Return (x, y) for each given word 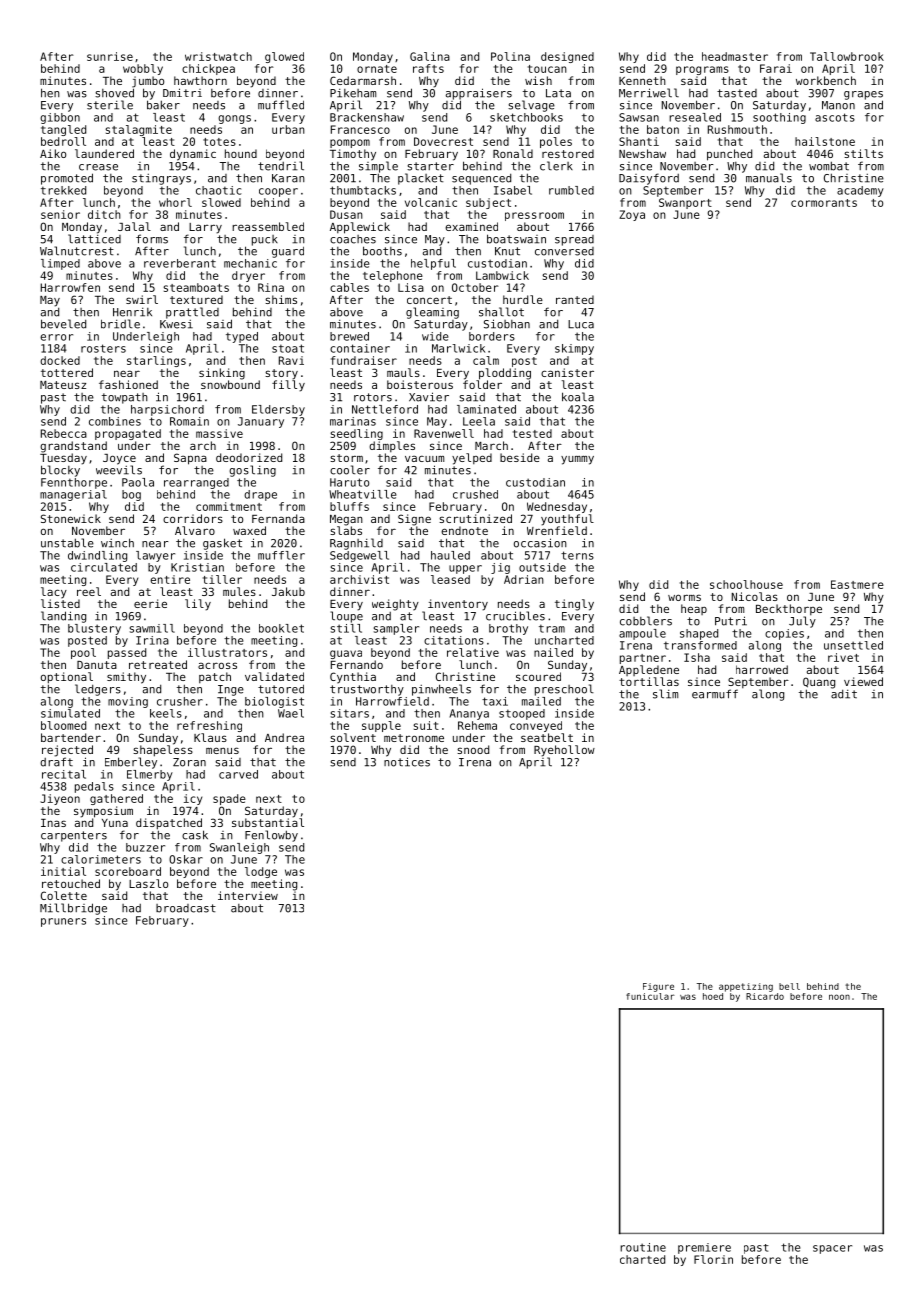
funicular (650, 996)
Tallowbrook (847, 56)
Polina (510, 56)
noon (839, 997)
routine (643, 1247)
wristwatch (218, 56)
